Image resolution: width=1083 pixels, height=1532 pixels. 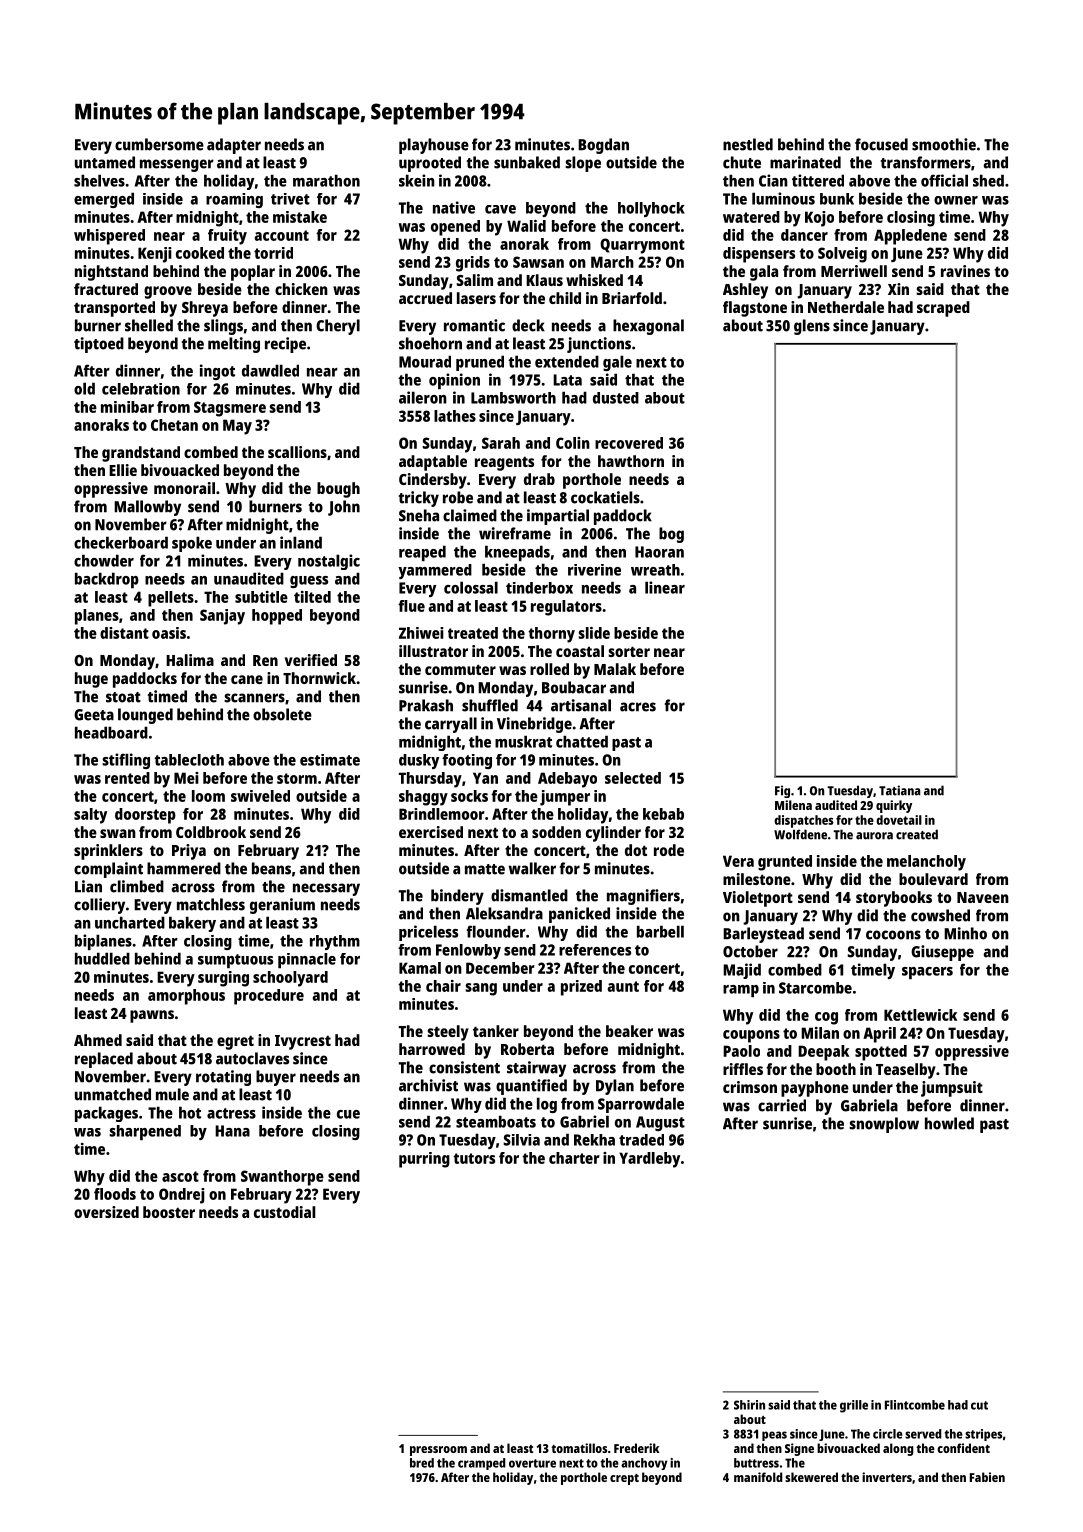 I want to click on oversized, so click(x=106, y=1212).
